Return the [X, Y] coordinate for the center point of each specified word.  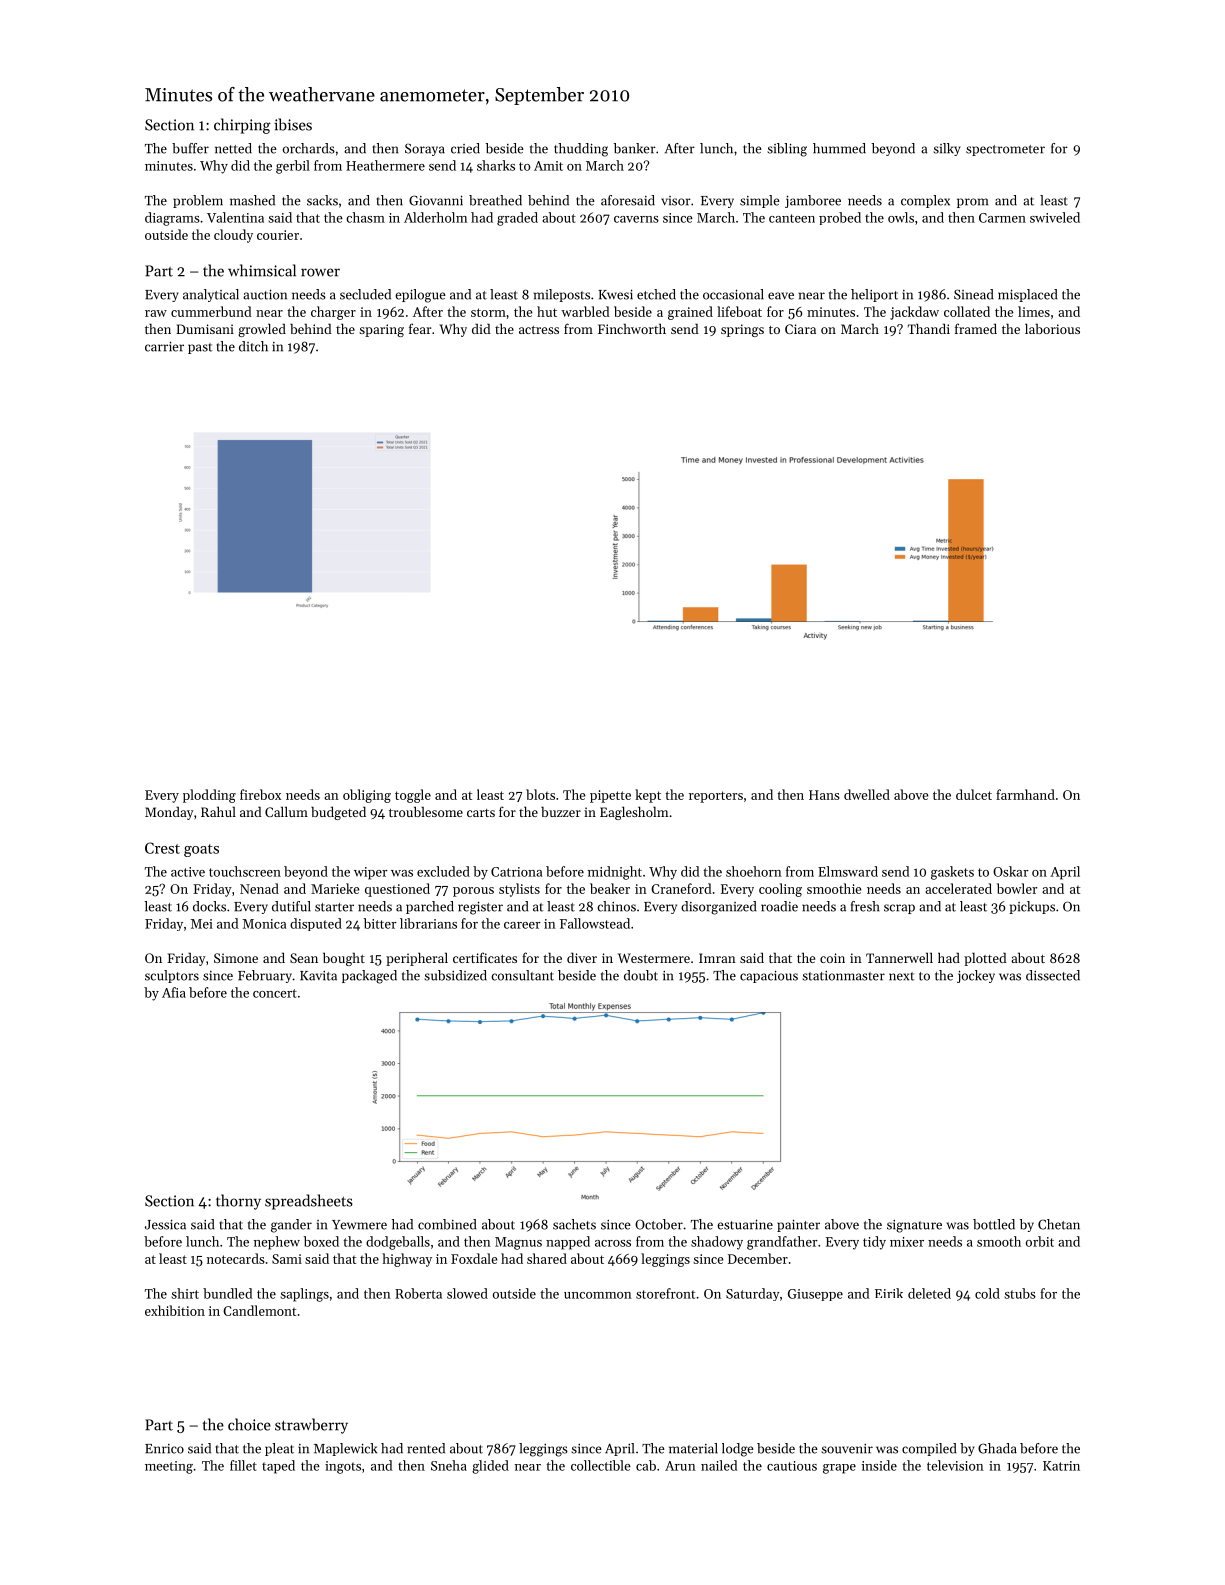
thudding [581, 150]
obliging [367, 796]
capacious [769, 976]
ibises [293, 124]
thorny [238, 1202]
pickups [1032, 907]
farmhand [1025, 794]
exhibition [175, 1310]
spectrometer [1005, 150]
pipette [610, 796]
